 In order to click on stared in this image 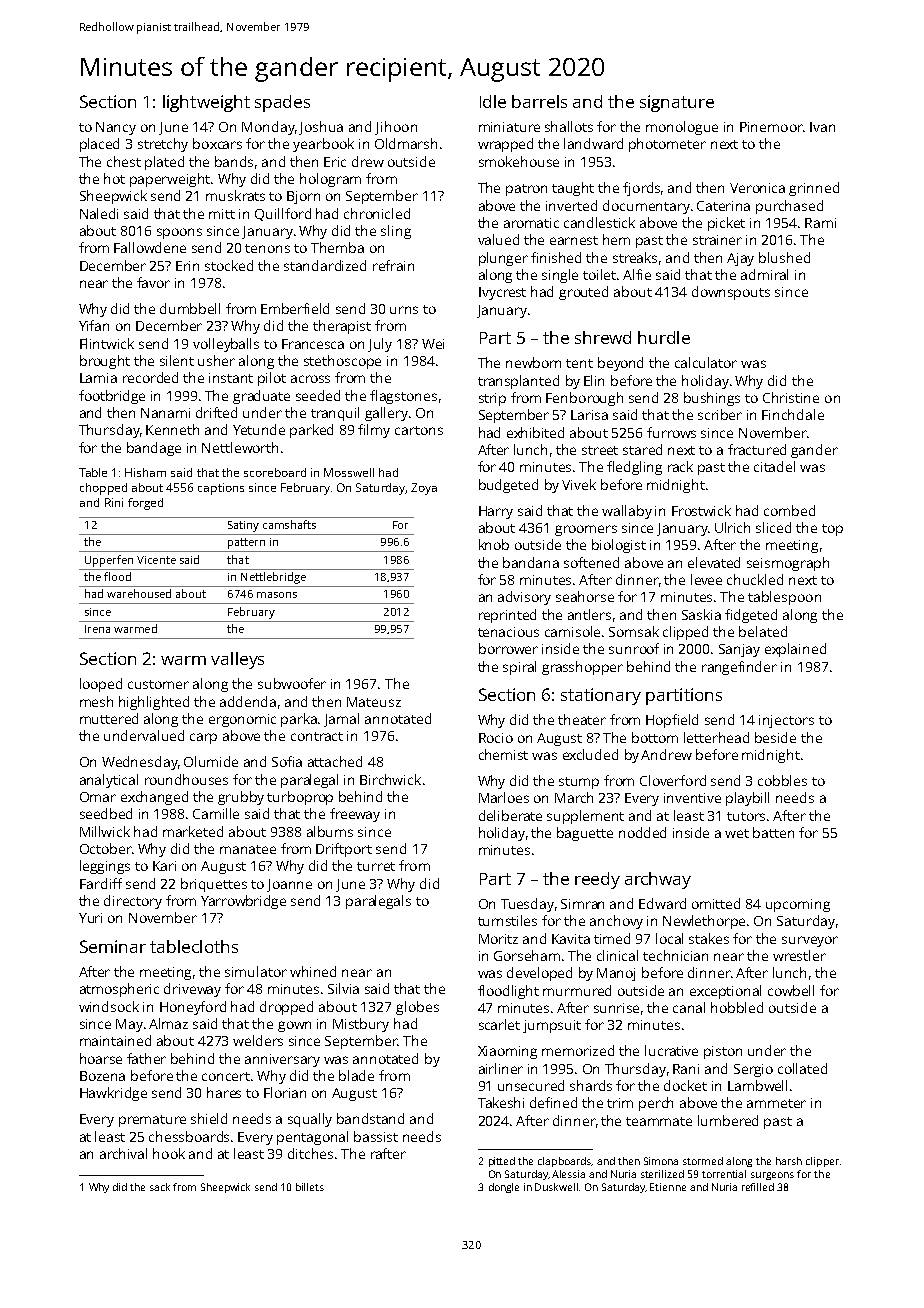, I will do `click(642, 449)`.
